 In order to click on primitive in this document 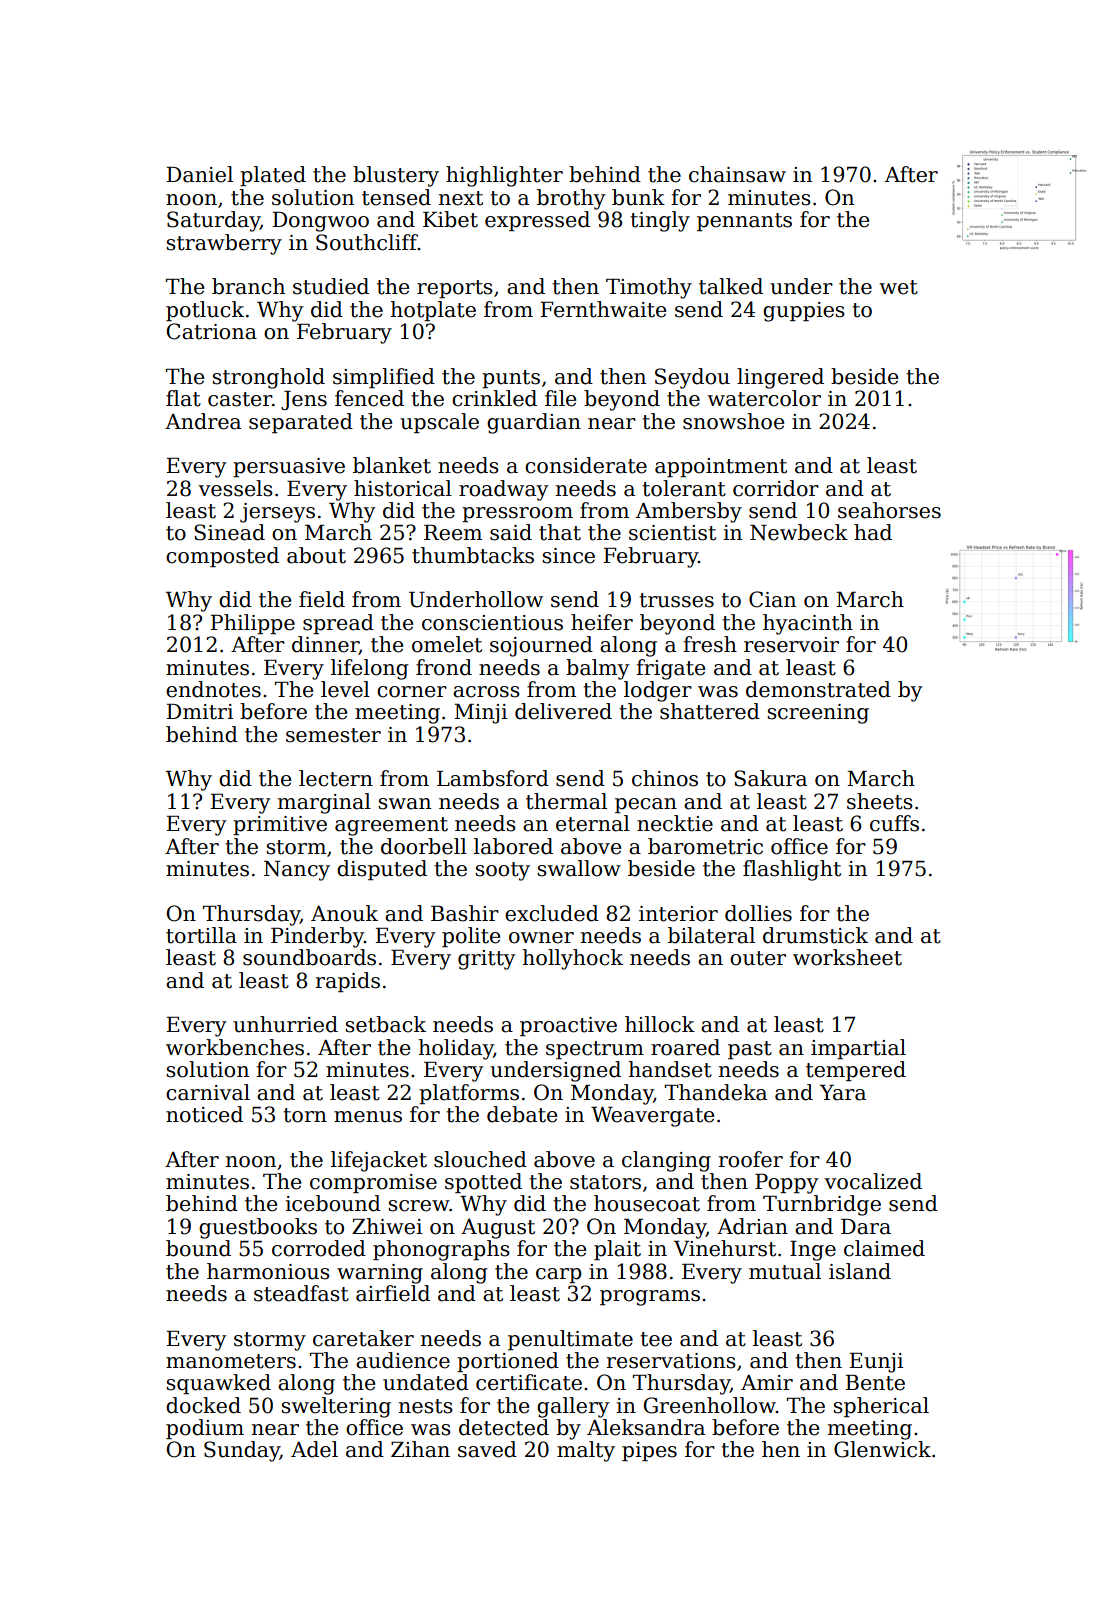, I will do `click(280, 825)`.
